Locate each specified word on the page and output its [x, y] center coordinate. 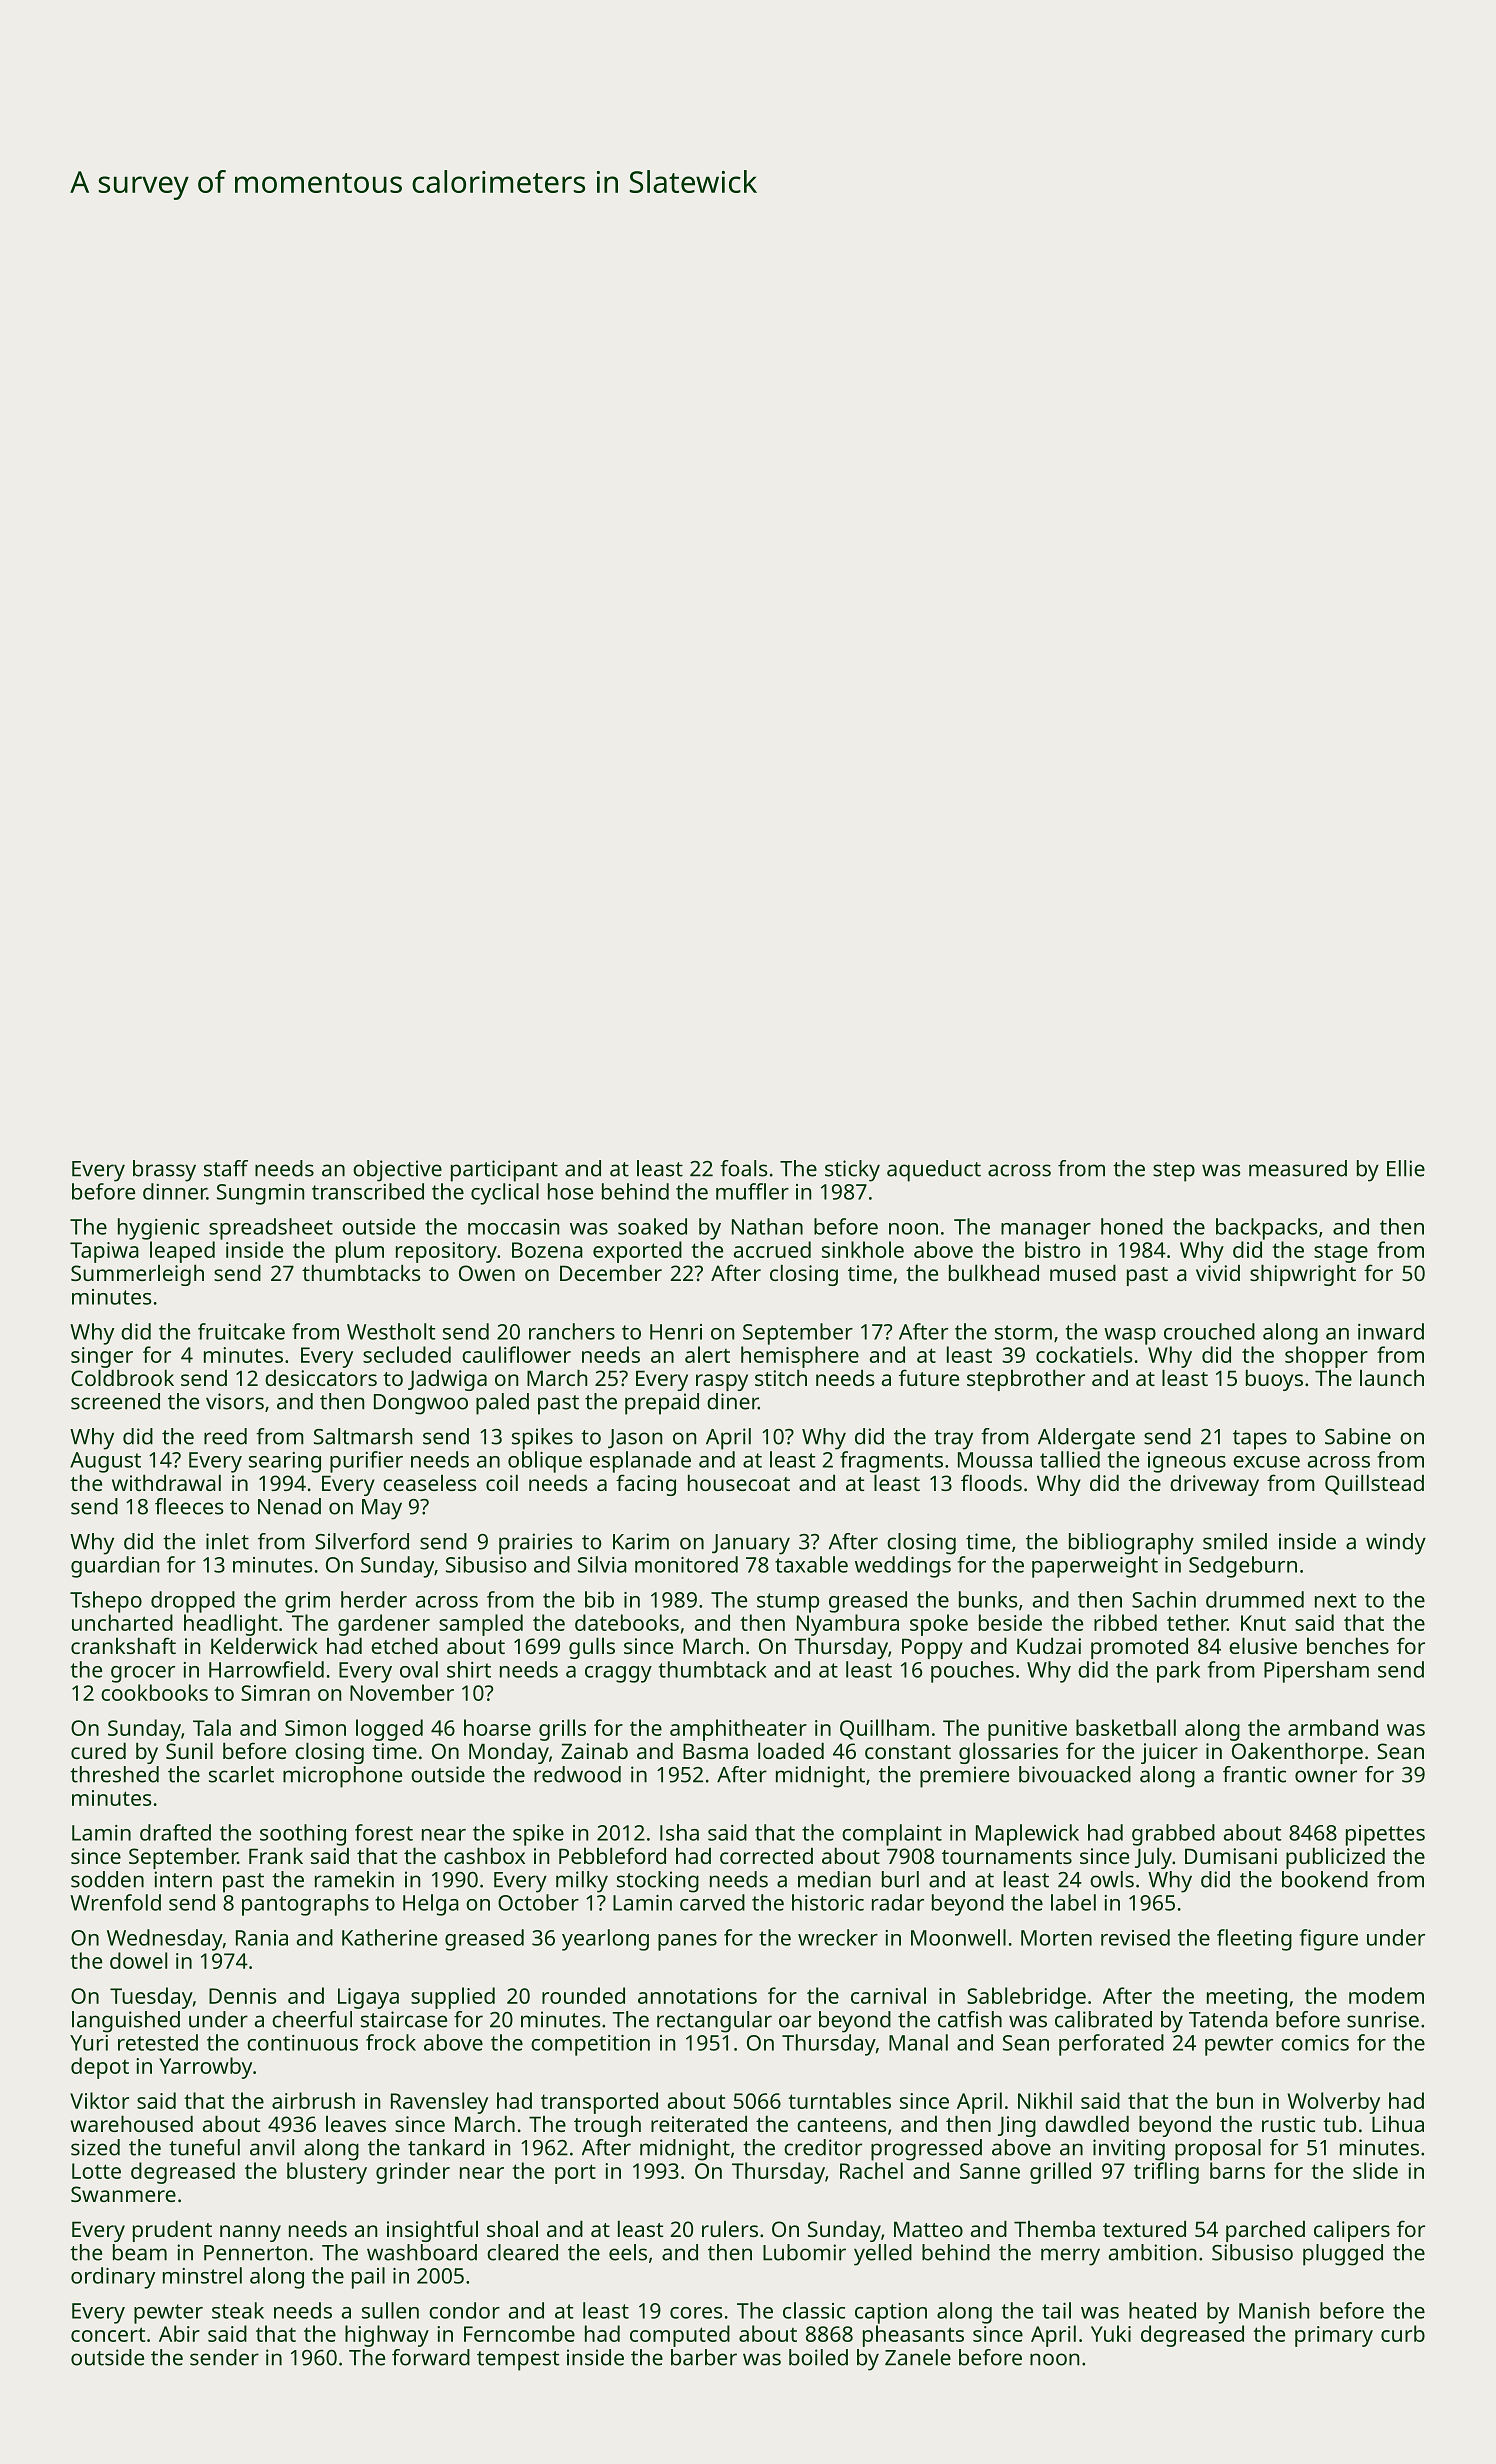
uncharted [122, 1622]
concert [108, 2334]
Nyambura [848, 1625]
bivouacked [1075, 1774]
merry [1070, 2257]
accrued [772, 1249]
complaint [892, 1835]
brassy [164, 1171]
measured [1298, 1168]
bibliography [1131, 1544]
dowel [138, 1960]
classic [814, 2310]
